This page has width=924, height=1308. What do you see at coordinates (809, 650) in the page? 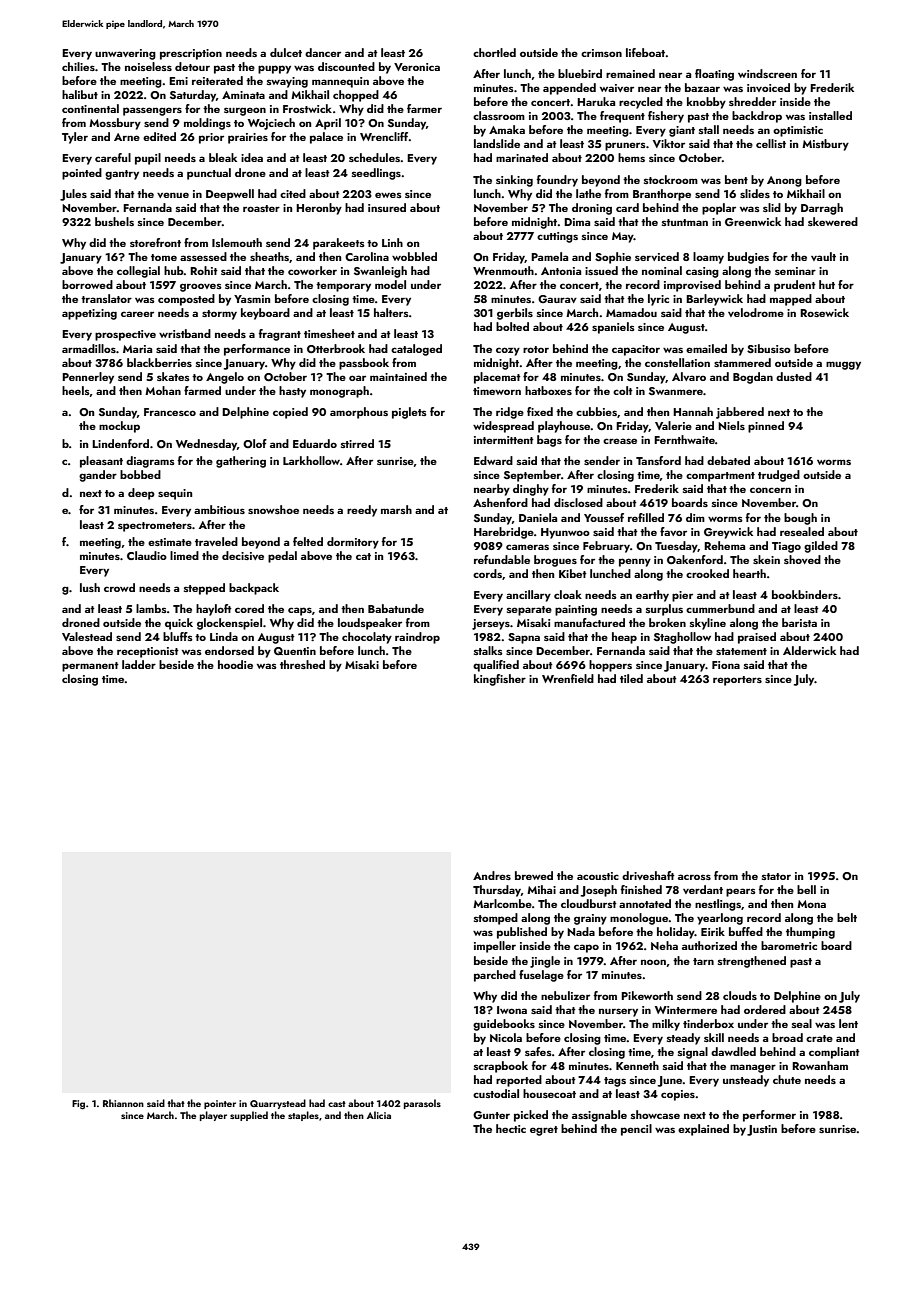
I see `Alderwick` at bounding box center [809, 650].
